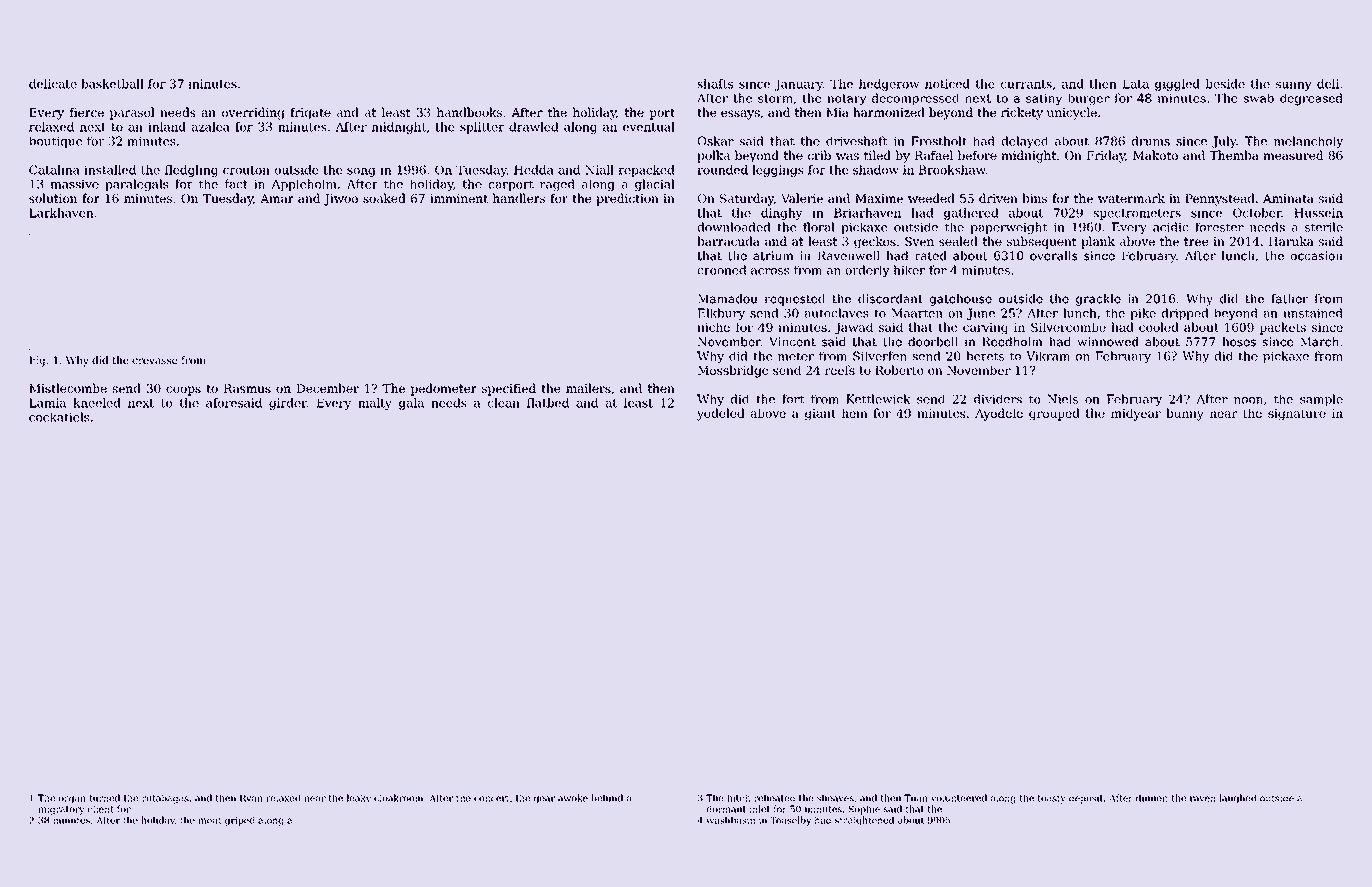  I want to click on Haruka, so click(1291, 241).
